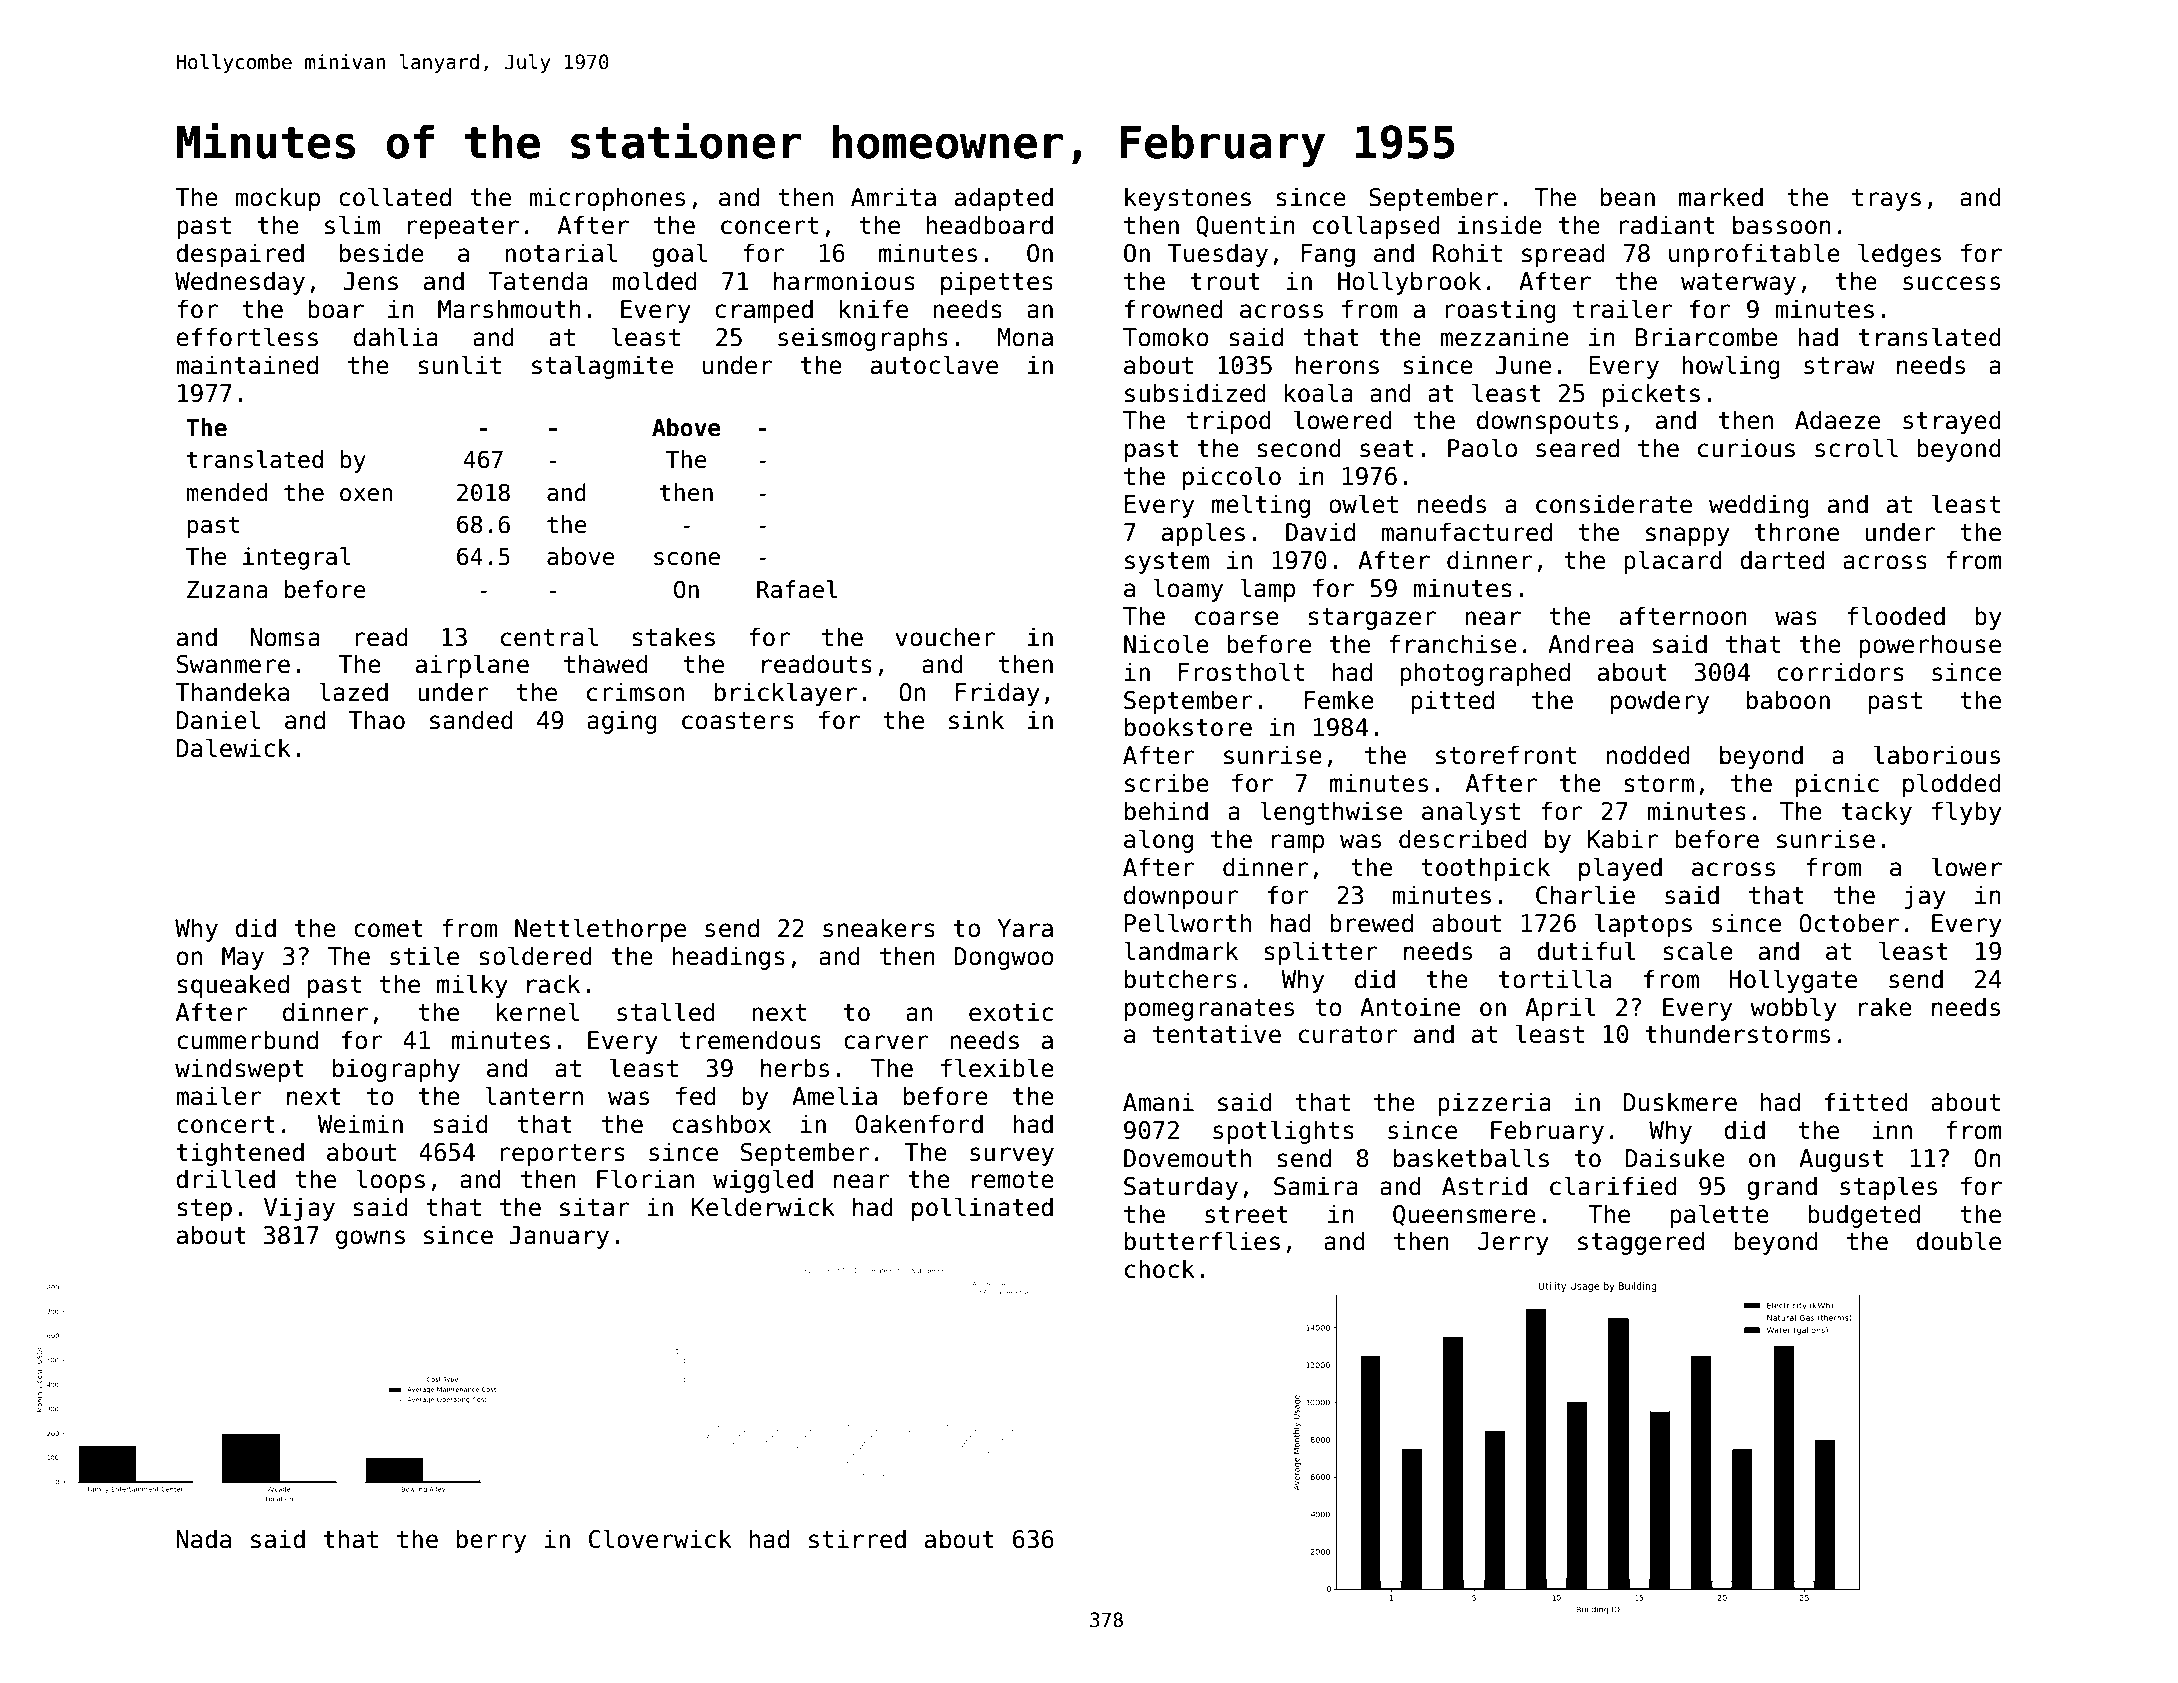 This screenshot has height=1683, width=2178. Describe the element at coordinates (204, 1539) in the screenshot. I see `Nada` at that location.
